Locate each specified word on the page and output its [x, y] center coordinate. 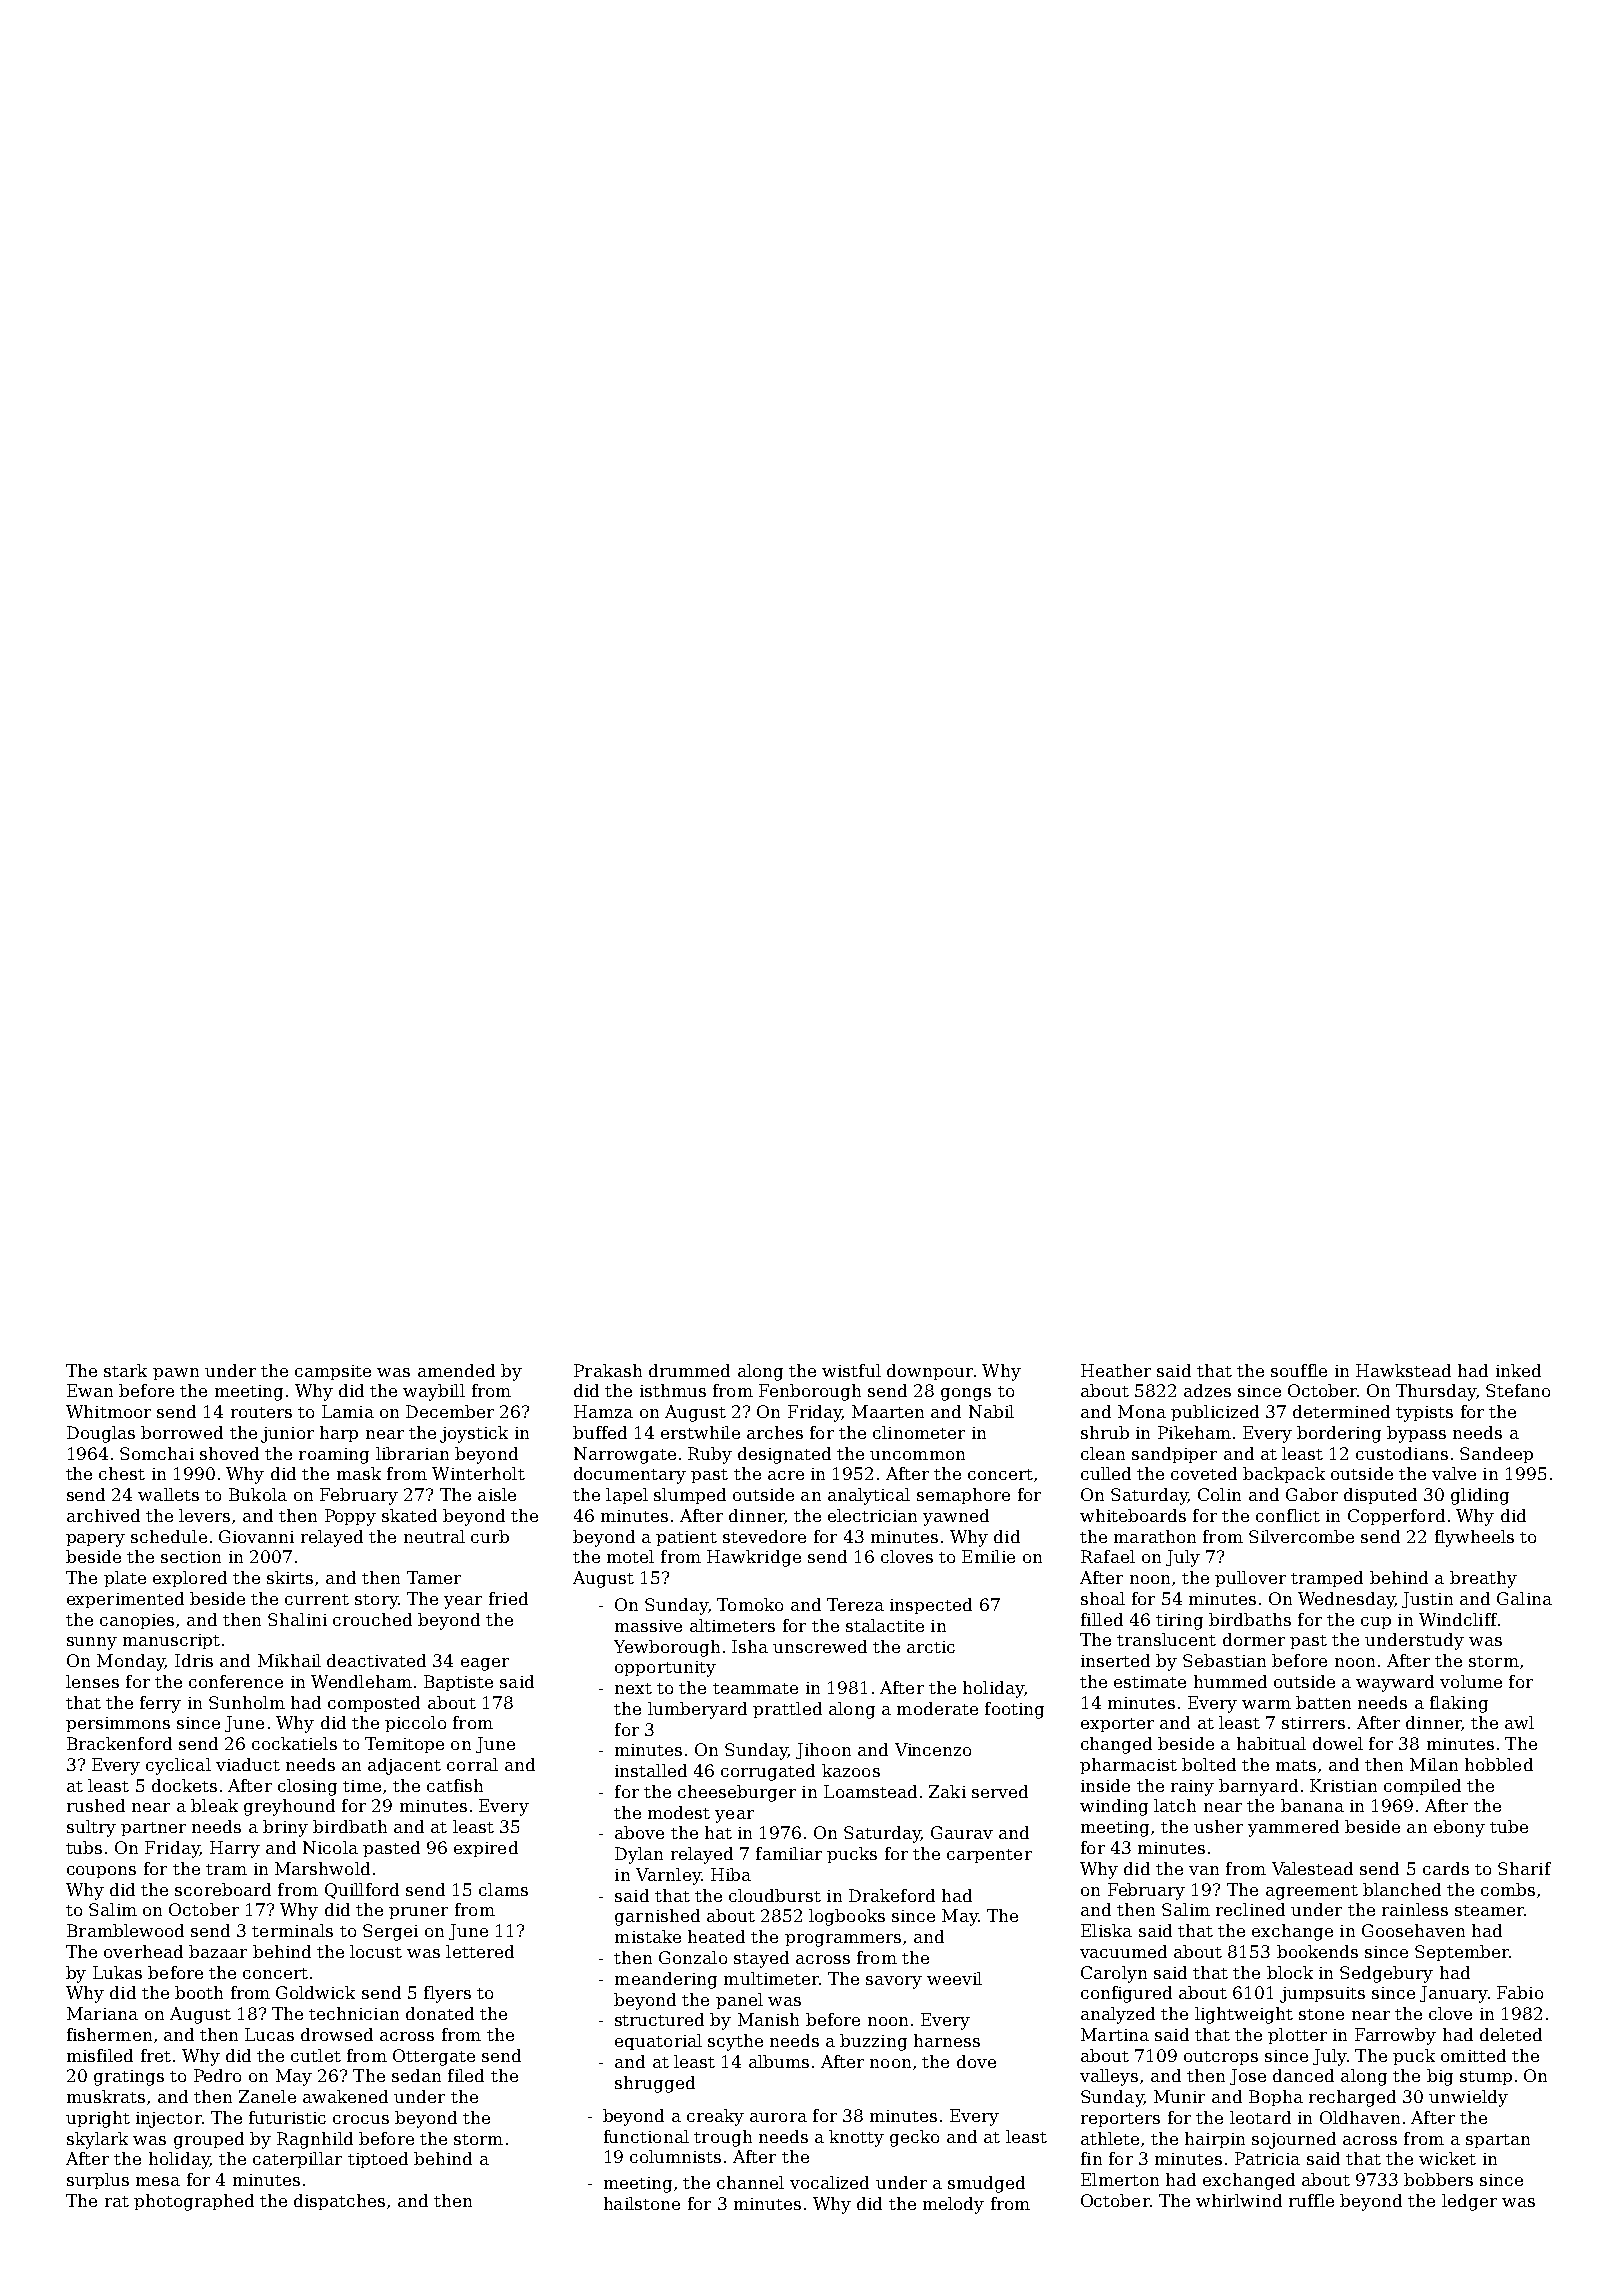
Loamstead [870, 1791]
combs [1508, 1889]
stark [125, 1370]
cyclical [178, 1766]
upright [98, 2119]
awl [1519, 1722]
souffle [1299, 1370]
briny [285, 1828]
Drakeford [892, 1895]
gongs [966, 1394]
